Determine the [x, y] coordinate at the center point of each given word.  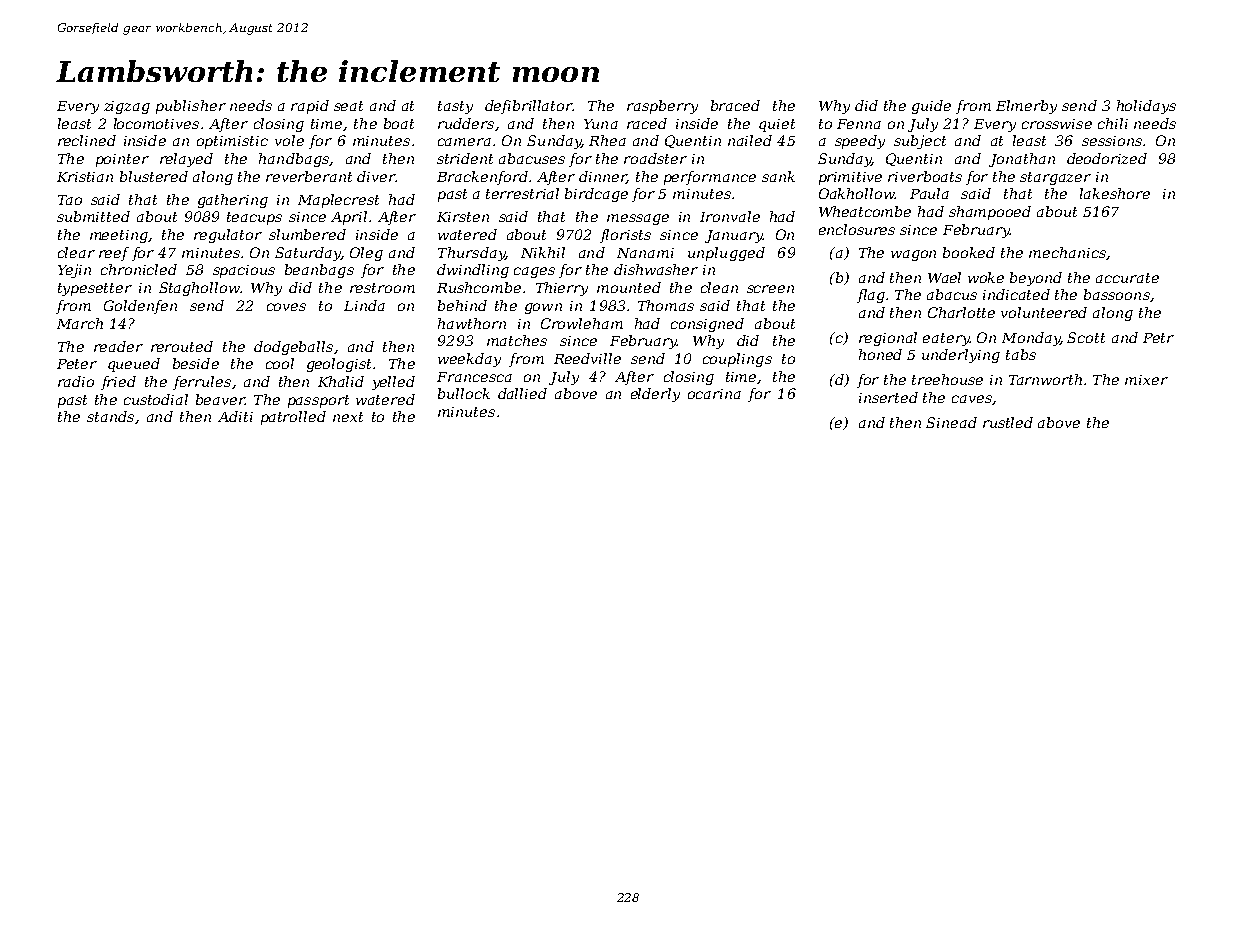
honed [880, 354]
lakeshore [1115, 193]
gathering [233, 201]
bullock [464, 393]
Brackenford [482, 178]
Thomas [666, 305]
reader [118, 346]
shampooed [990, 213]
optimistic [232, 142]
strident [465, 158]
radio [76, 381]
